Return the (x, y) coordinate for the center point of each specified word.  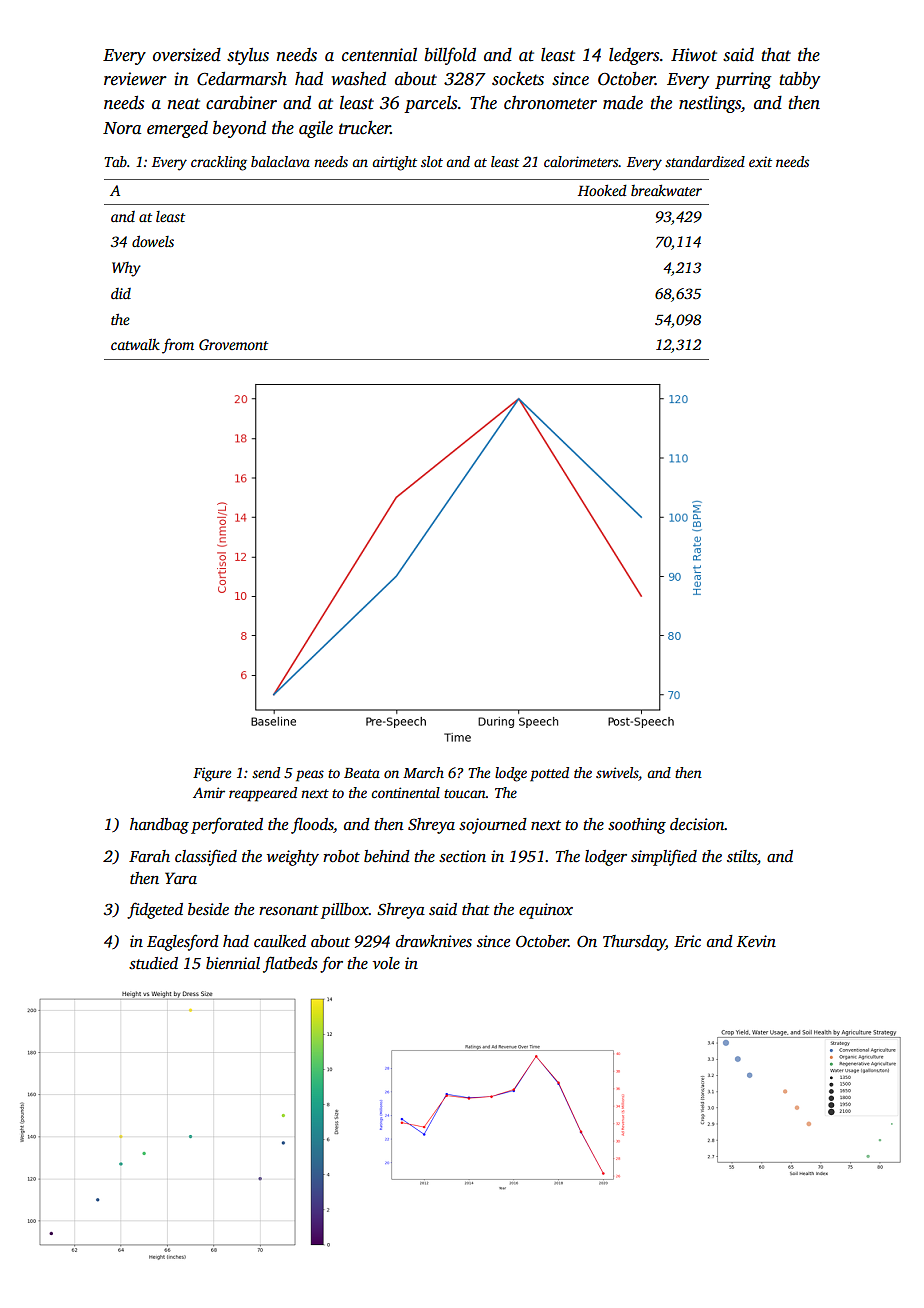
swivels (617, 772)
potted (549, 774)
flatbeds (290, 964)
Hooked (602, 190)
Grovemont (233, 344)
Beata (362, 773)
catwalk (135, 344)
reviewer (135, 79)
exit (760, 161)
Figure (212, 774)
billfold (450, 56)
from (178, 346)
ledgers (634, 56)
